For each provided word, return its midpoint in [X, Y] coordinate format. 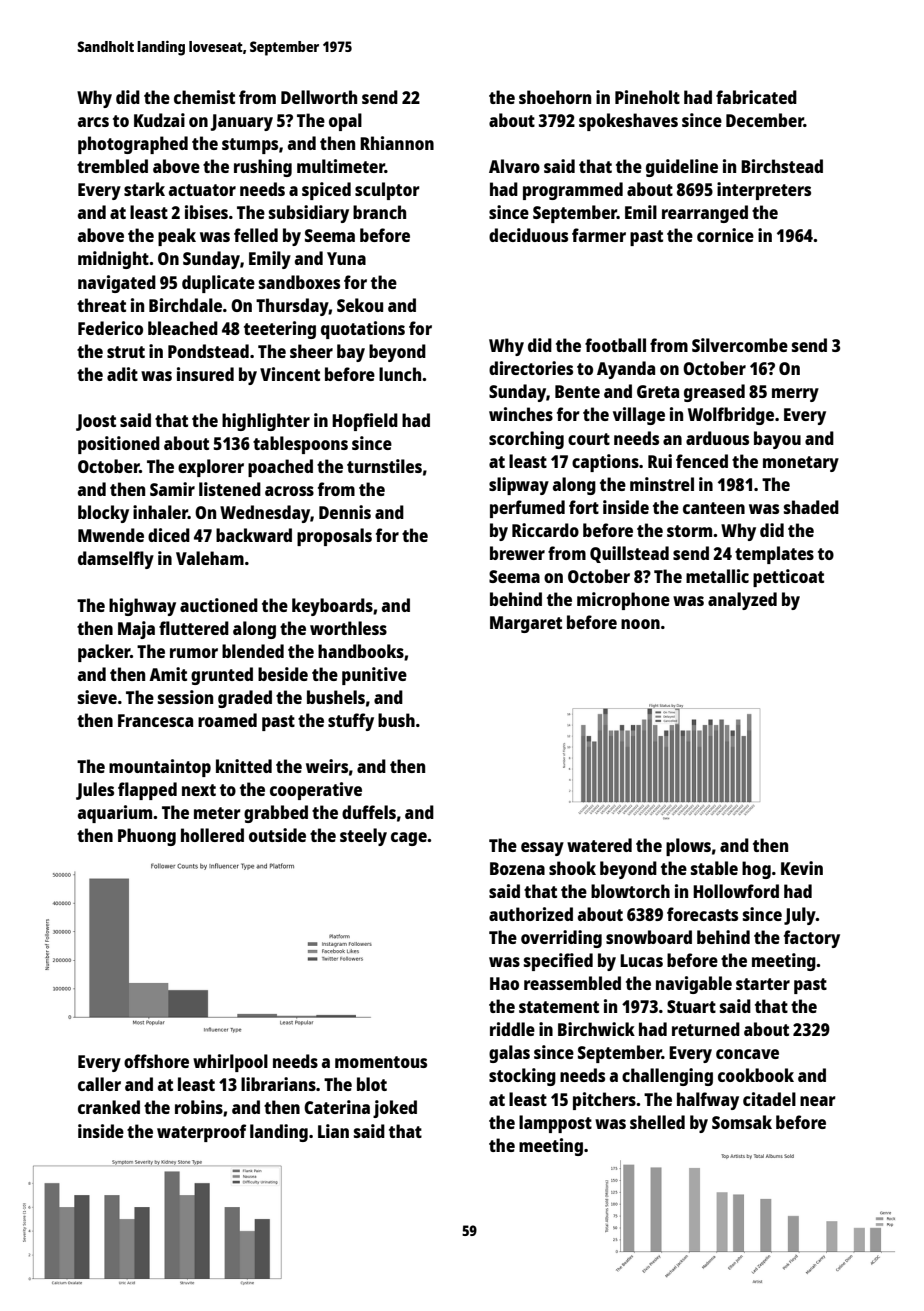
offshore [156, 1061]
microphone [623, 601]
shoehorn [555, 97]
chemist [204, 97]
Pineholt [647, 97]
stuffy [351, 722]
